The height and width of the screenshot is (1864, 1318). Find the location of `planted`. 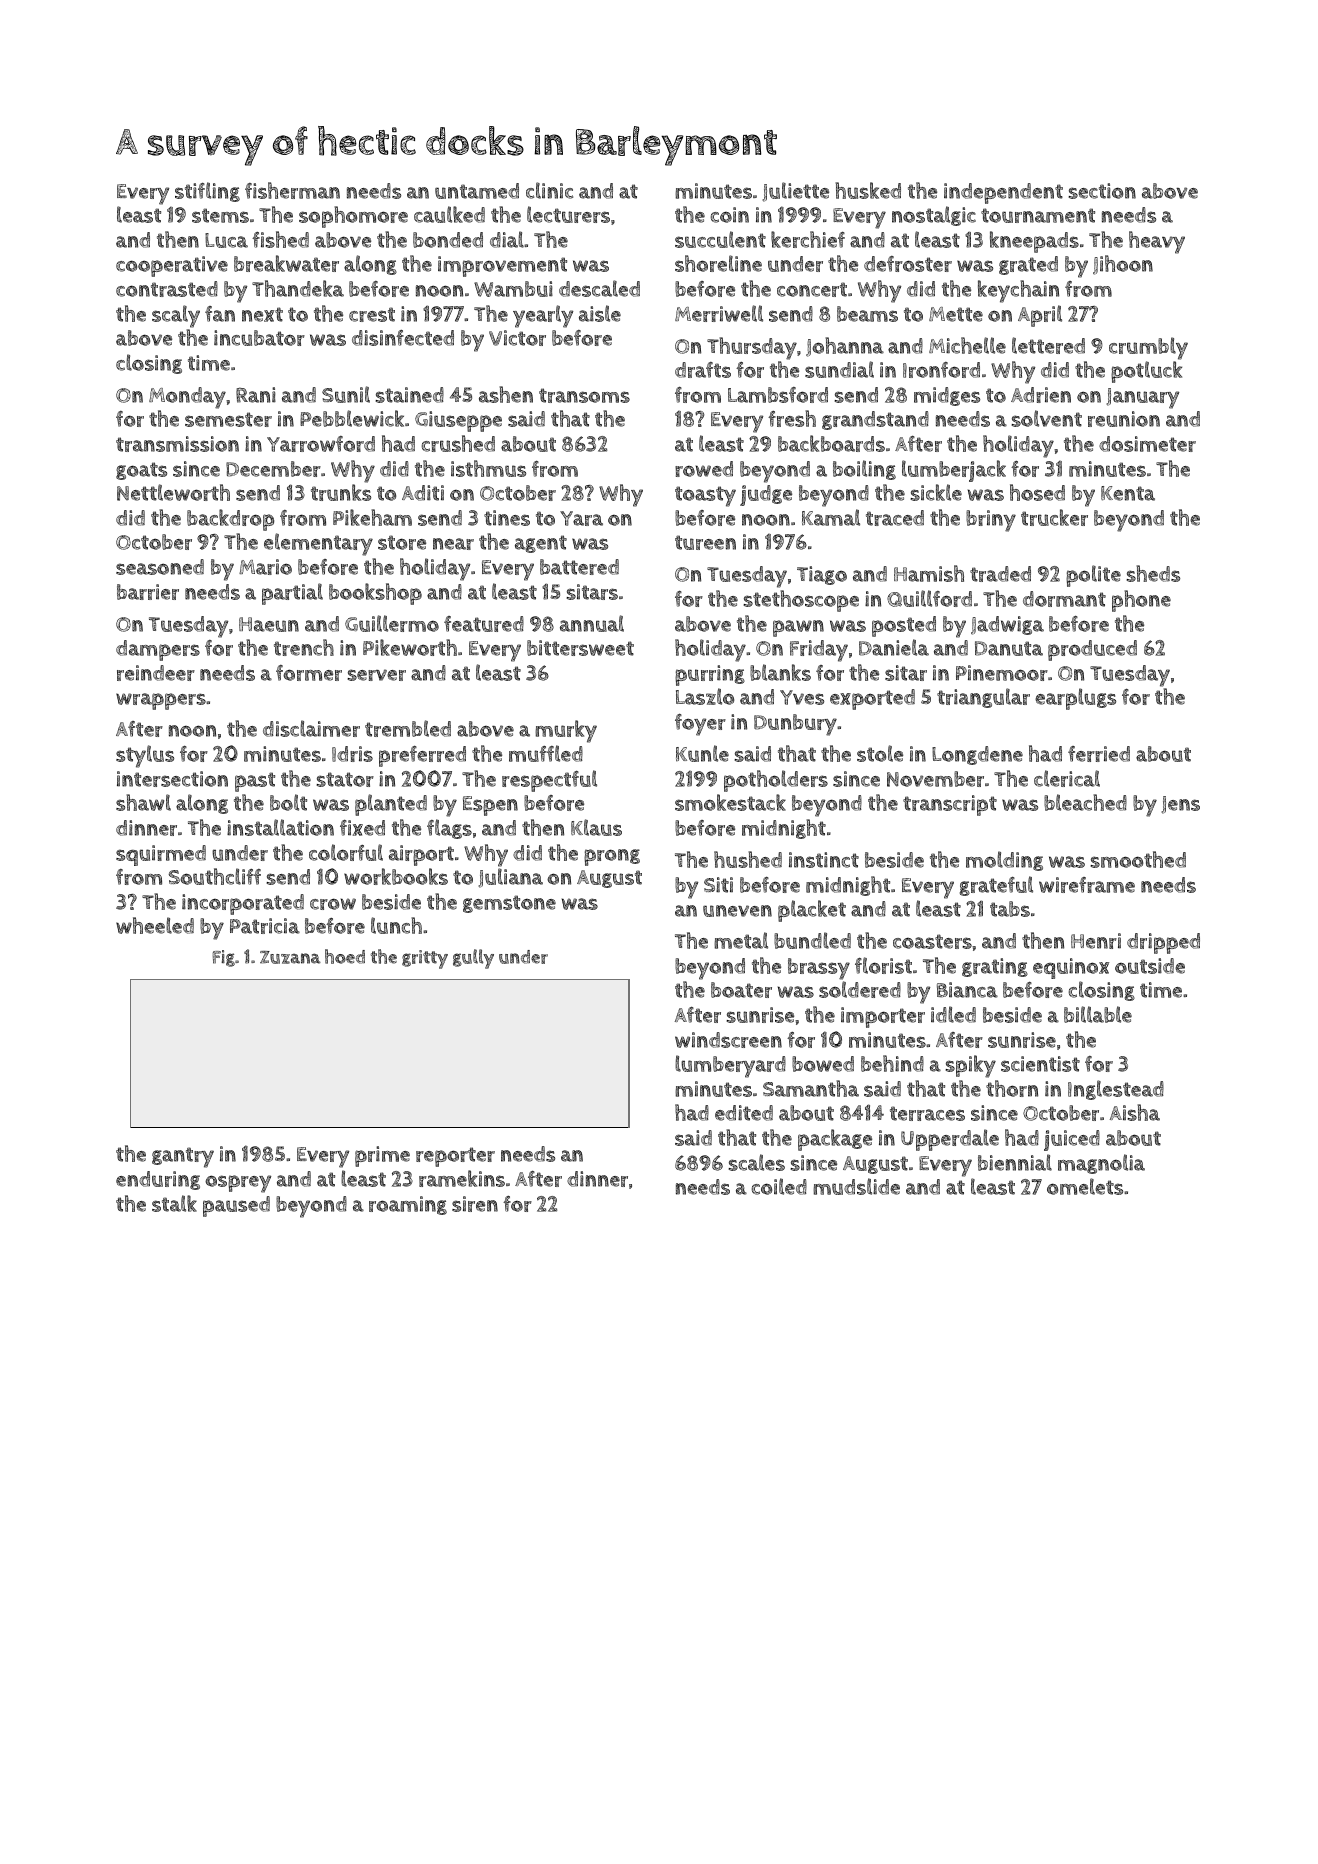

planted is located at coordinates (391, 805).
